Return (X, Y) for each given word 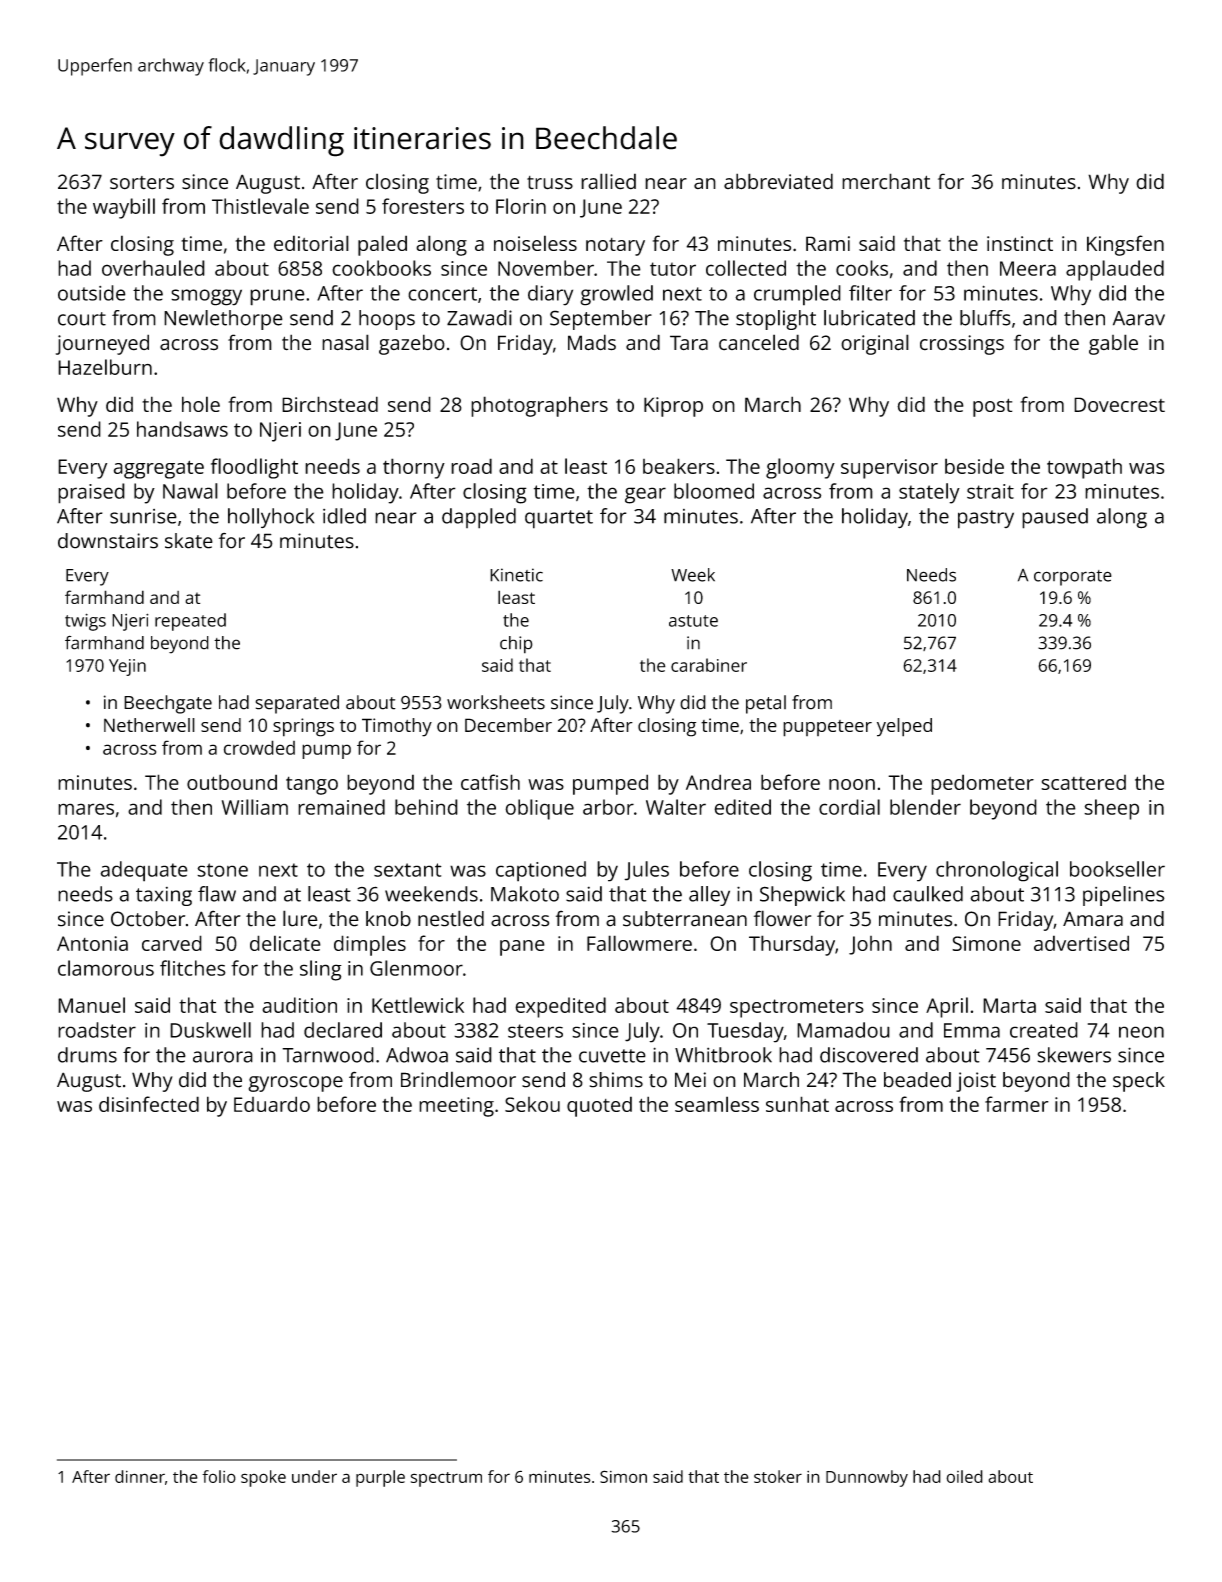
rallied (608, 181)
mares (86, 809)
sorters (142, 183)
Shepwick (802, 896)
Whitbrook (723, 1055)
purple (380, 1478)
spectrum (446, 1479)
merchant (886, 181)
